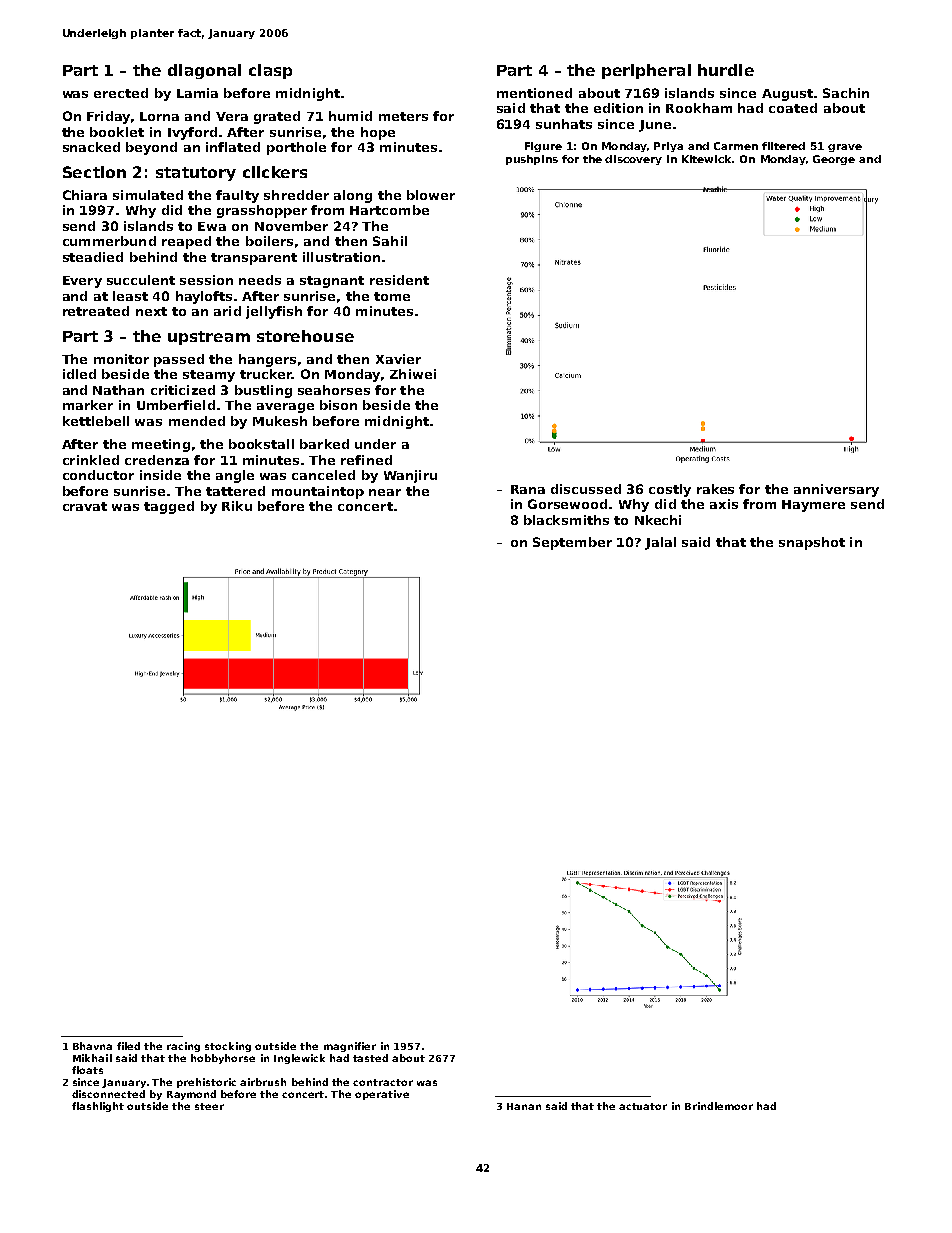  What do you see at coordinates (128, 1046) in the page?
I see `filed` at bounding box center [128, 1046].
